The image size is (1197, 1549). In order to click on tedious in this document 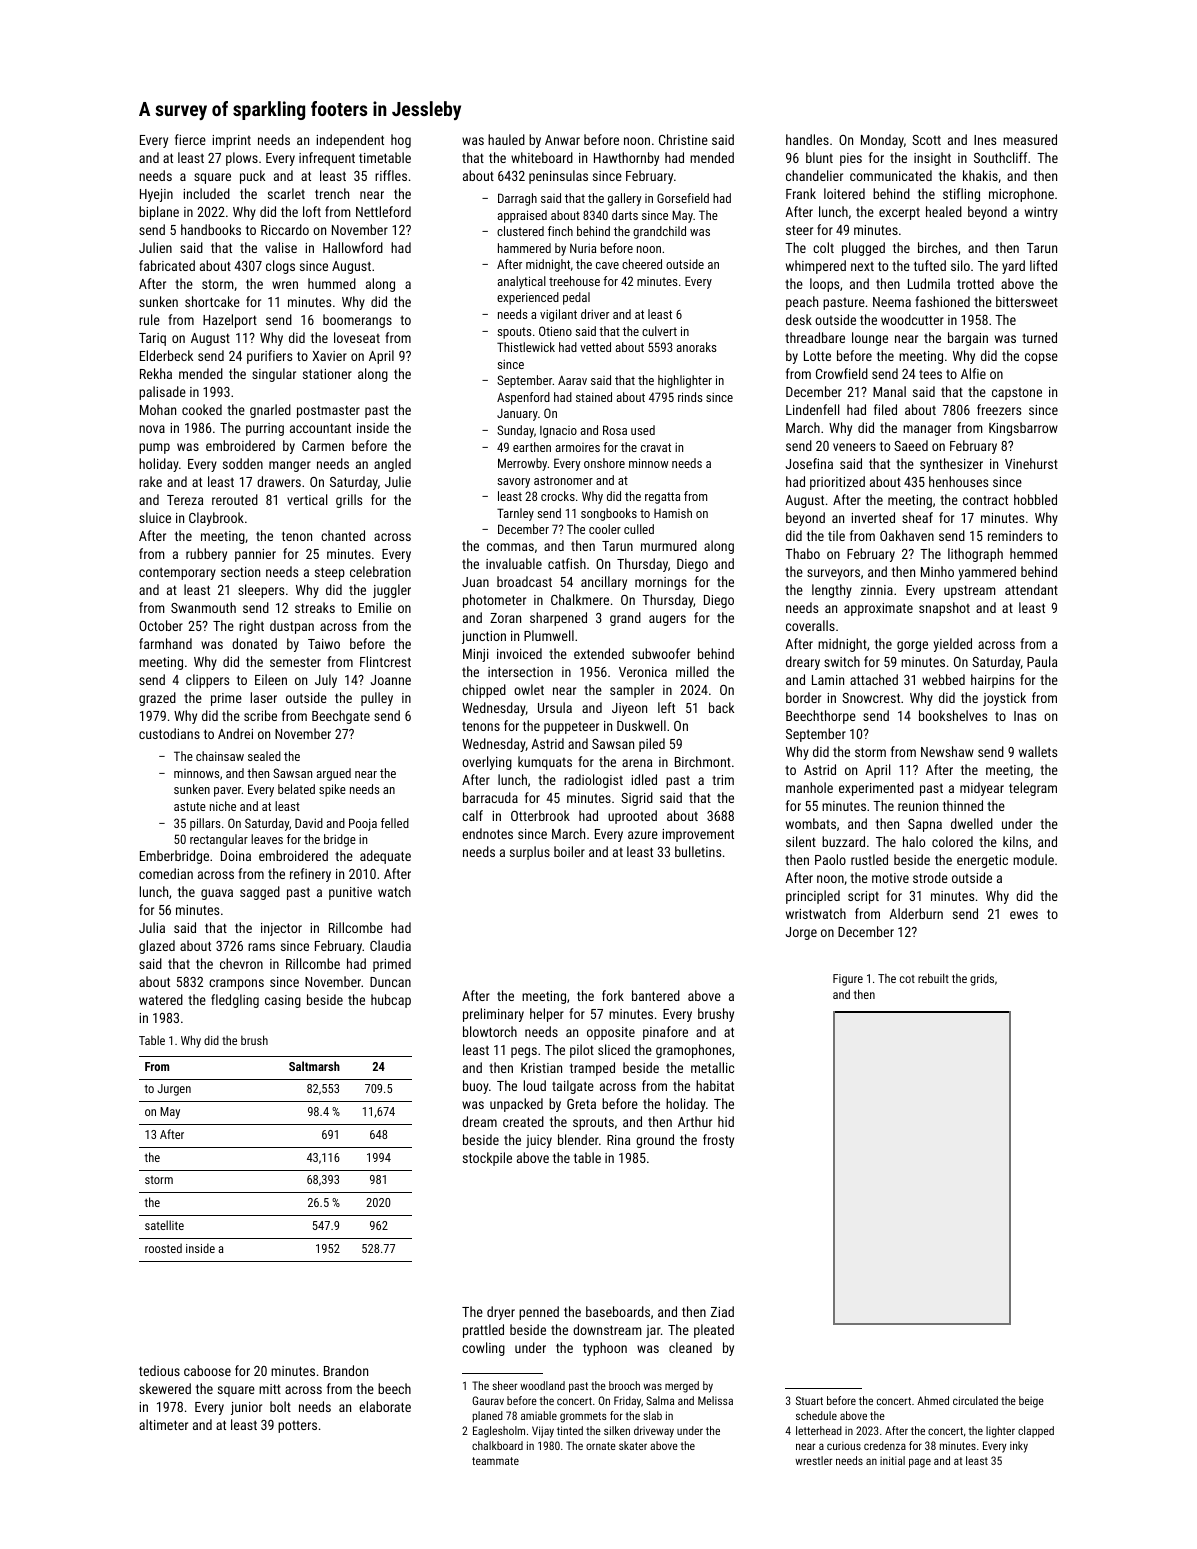, I will do `click(159, 1370)`.
